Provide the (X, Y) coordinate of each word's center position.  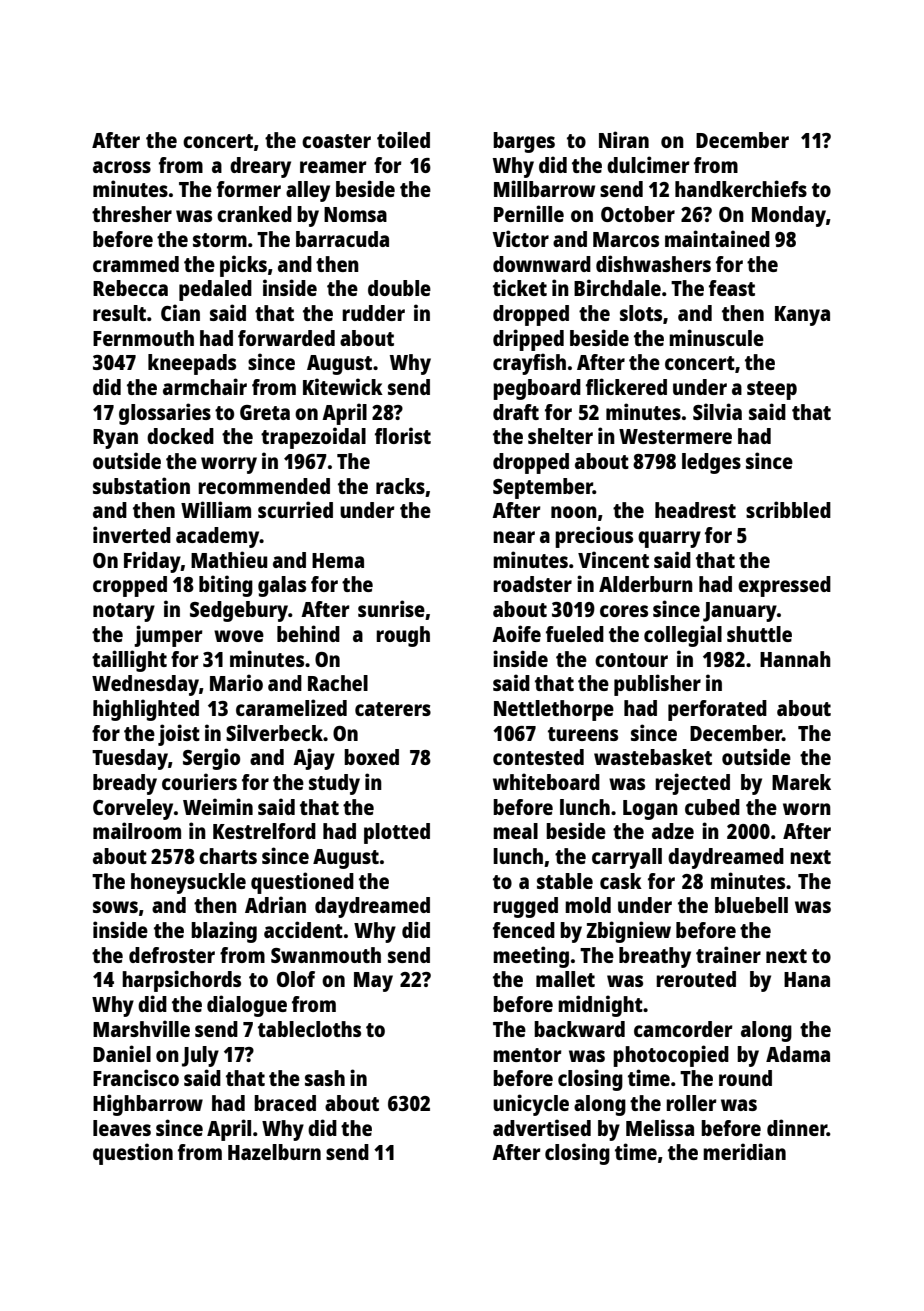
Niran (624, 139)
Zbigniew (628, 932)
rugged (525, 907)
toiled (403, 139)
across (122, 167)
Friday (152, 562)
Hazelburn (274, 1152)
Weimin (218, 806)
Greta (265, 412)
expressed (784, 586)
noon (574, 512)
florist (403, 435)
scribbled (788, 509)
